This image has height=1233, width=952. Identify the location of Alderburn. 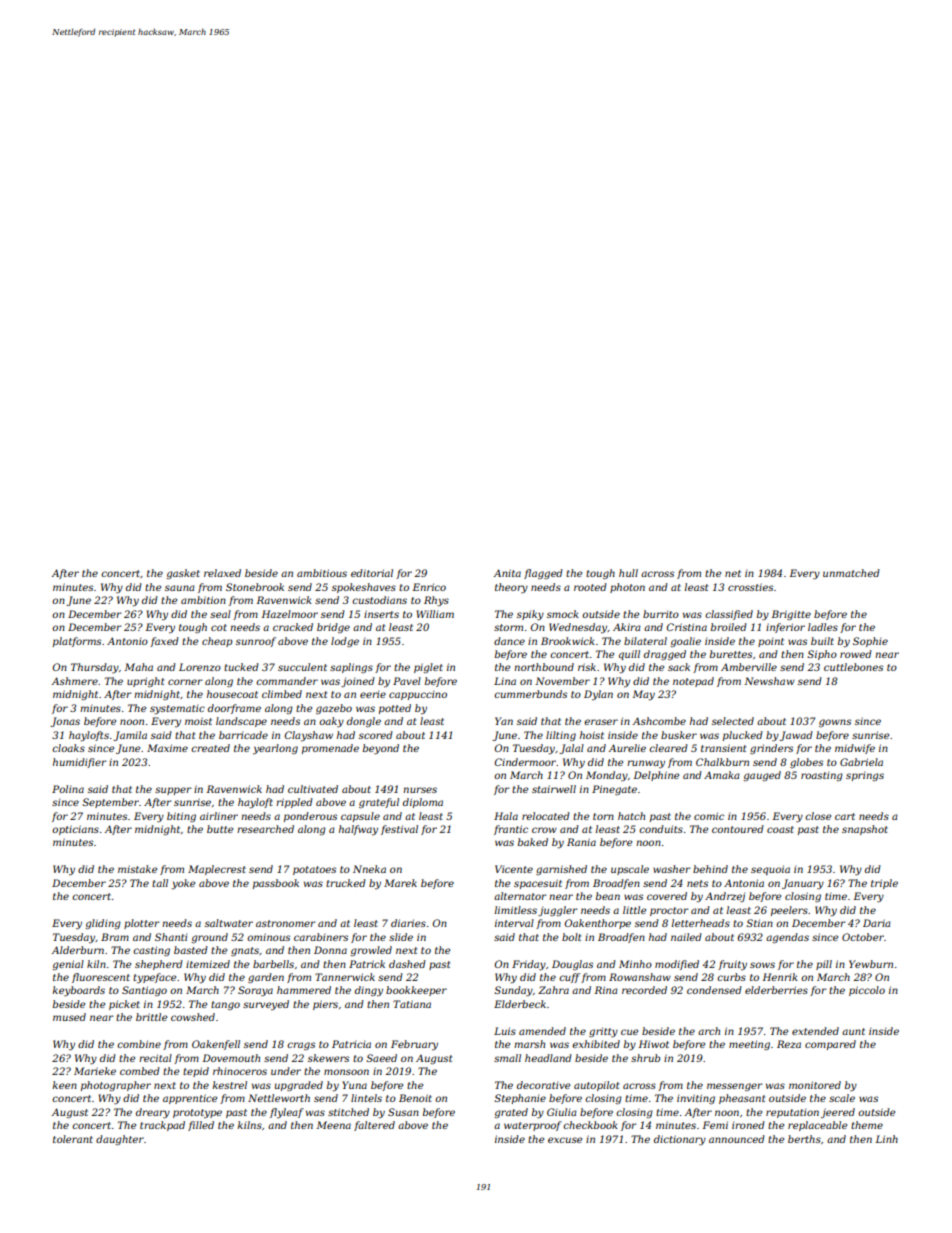
(78, 950).
